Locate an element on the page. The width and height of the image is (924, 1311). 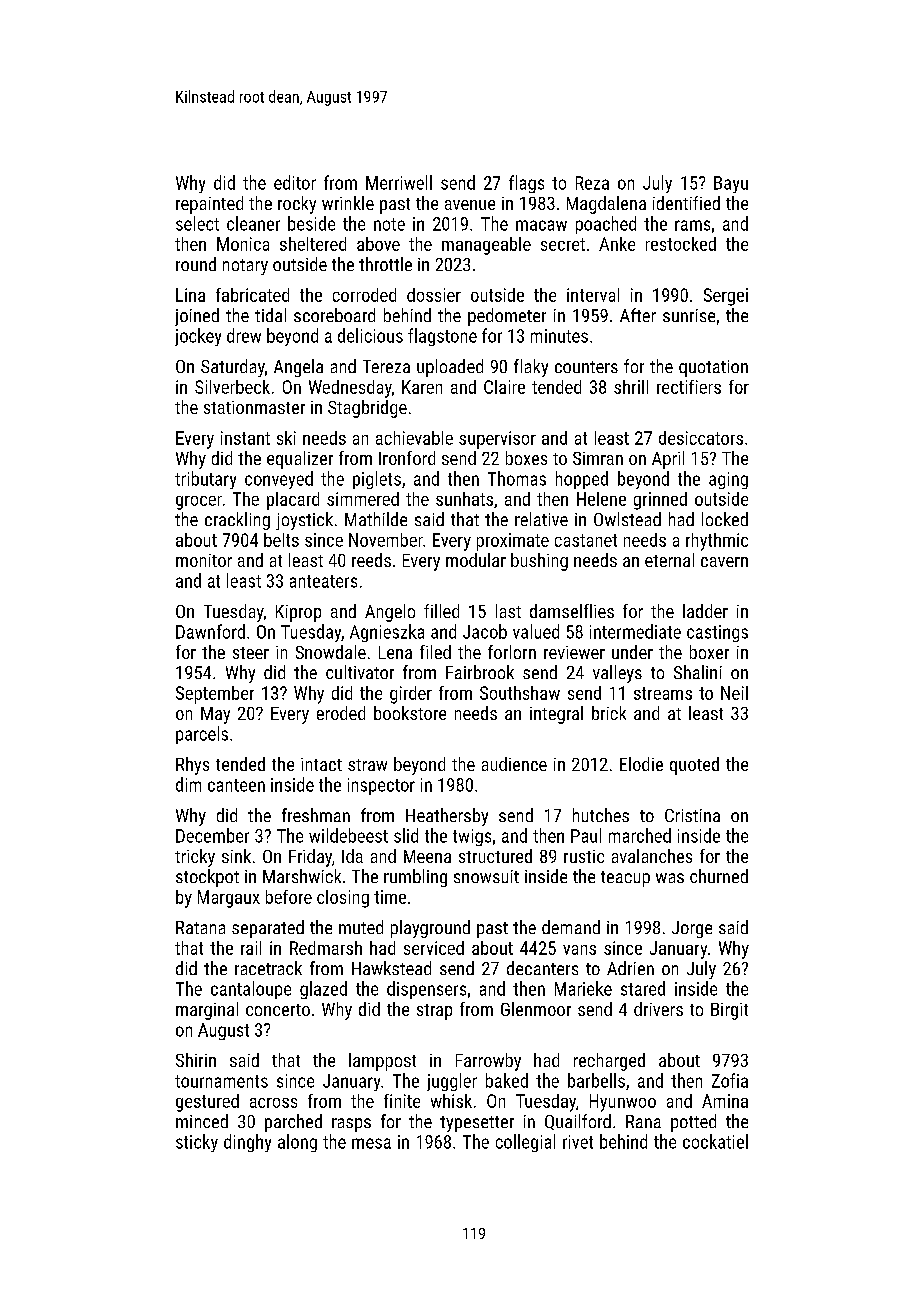
tidal is located at coordinates (270, 315).
